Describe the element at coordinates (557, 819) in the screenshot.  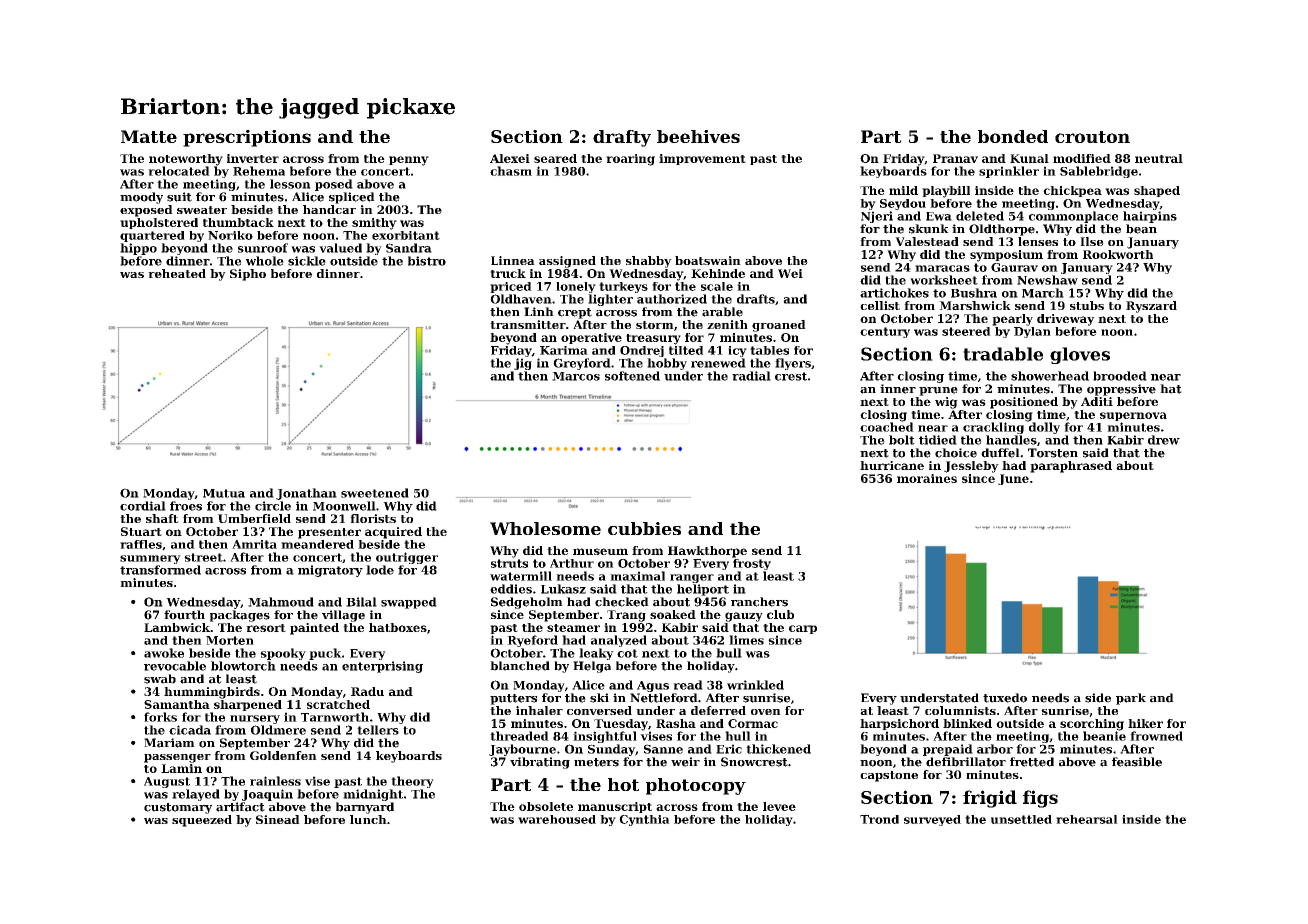
I see `warehoused` at that location.
